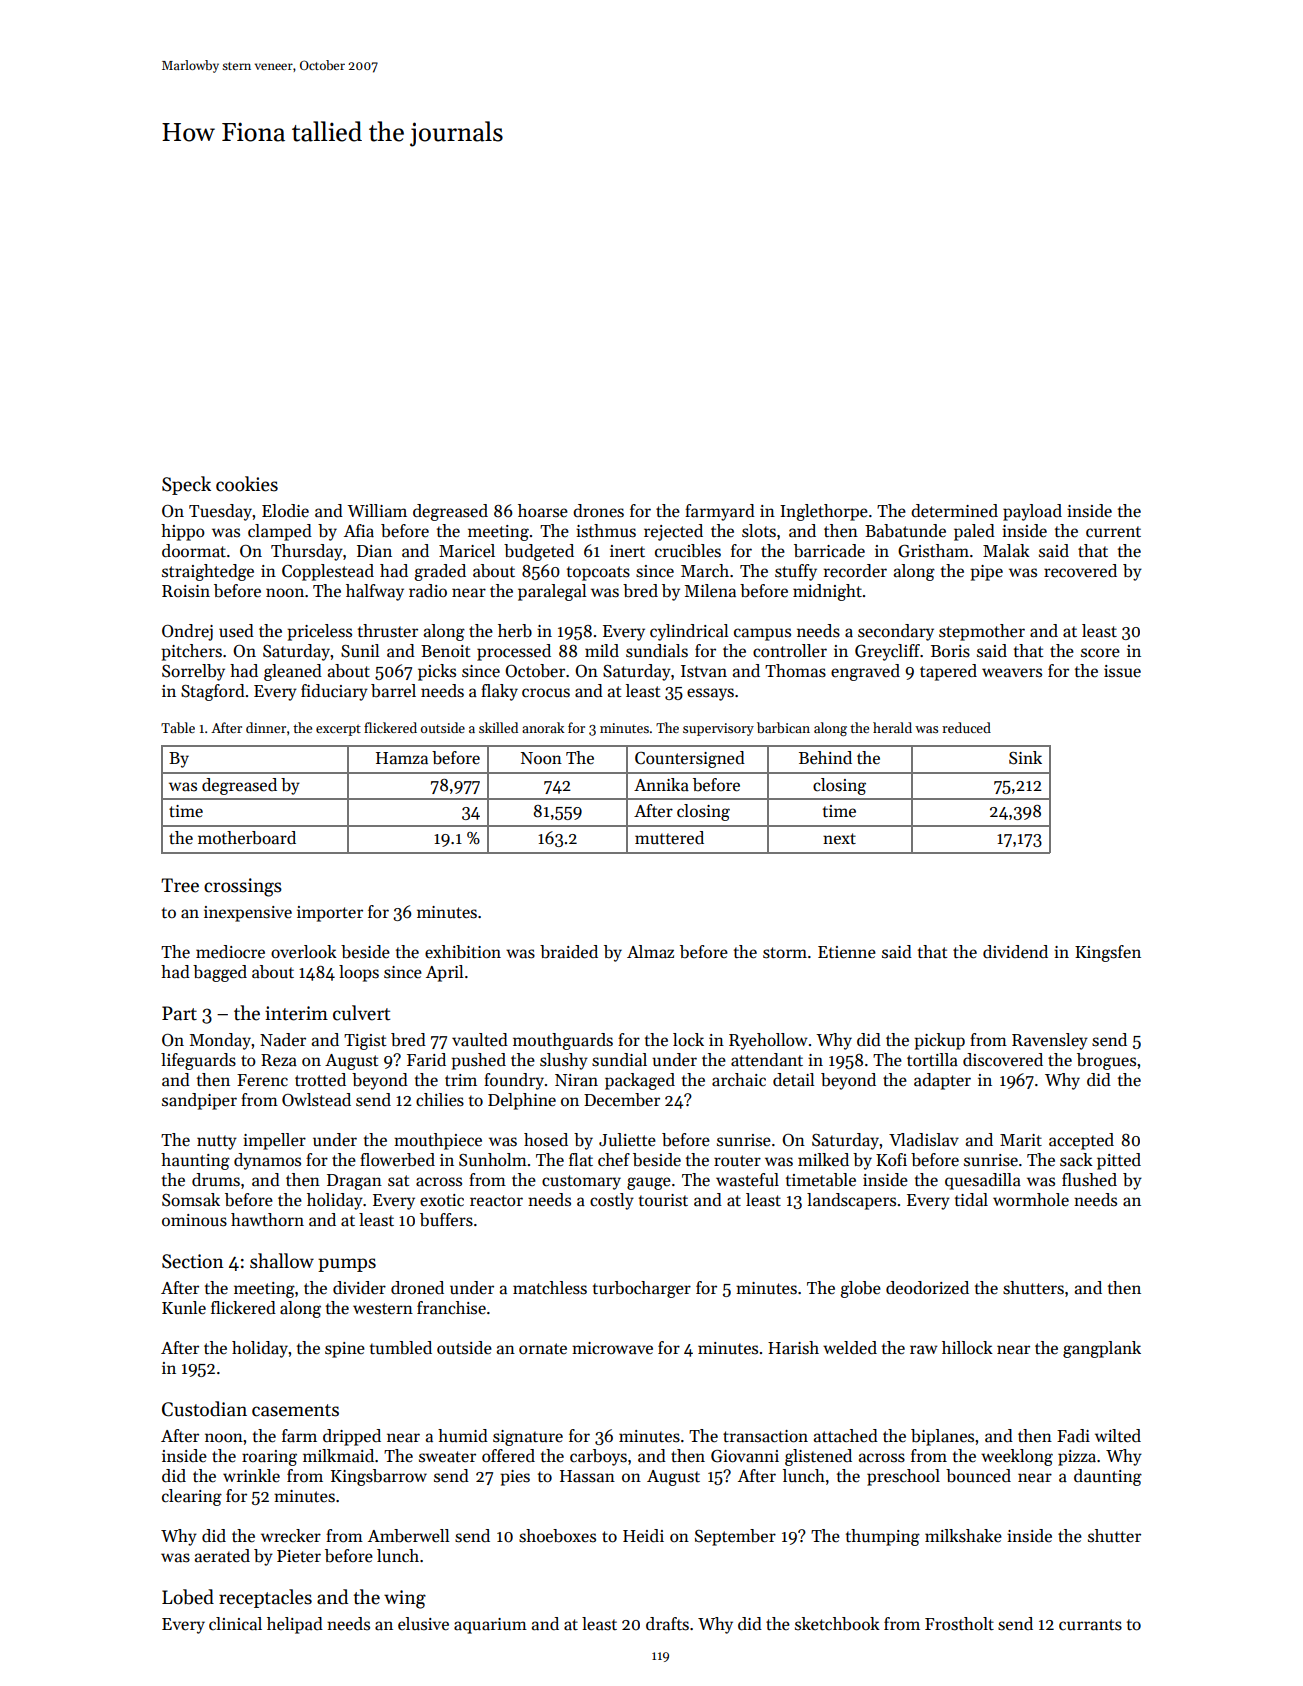 This page has height=1686, width=1303. What do you see at coordinates (785, 953) in the page?
I see `storm` at bounding box center [785, 953].
